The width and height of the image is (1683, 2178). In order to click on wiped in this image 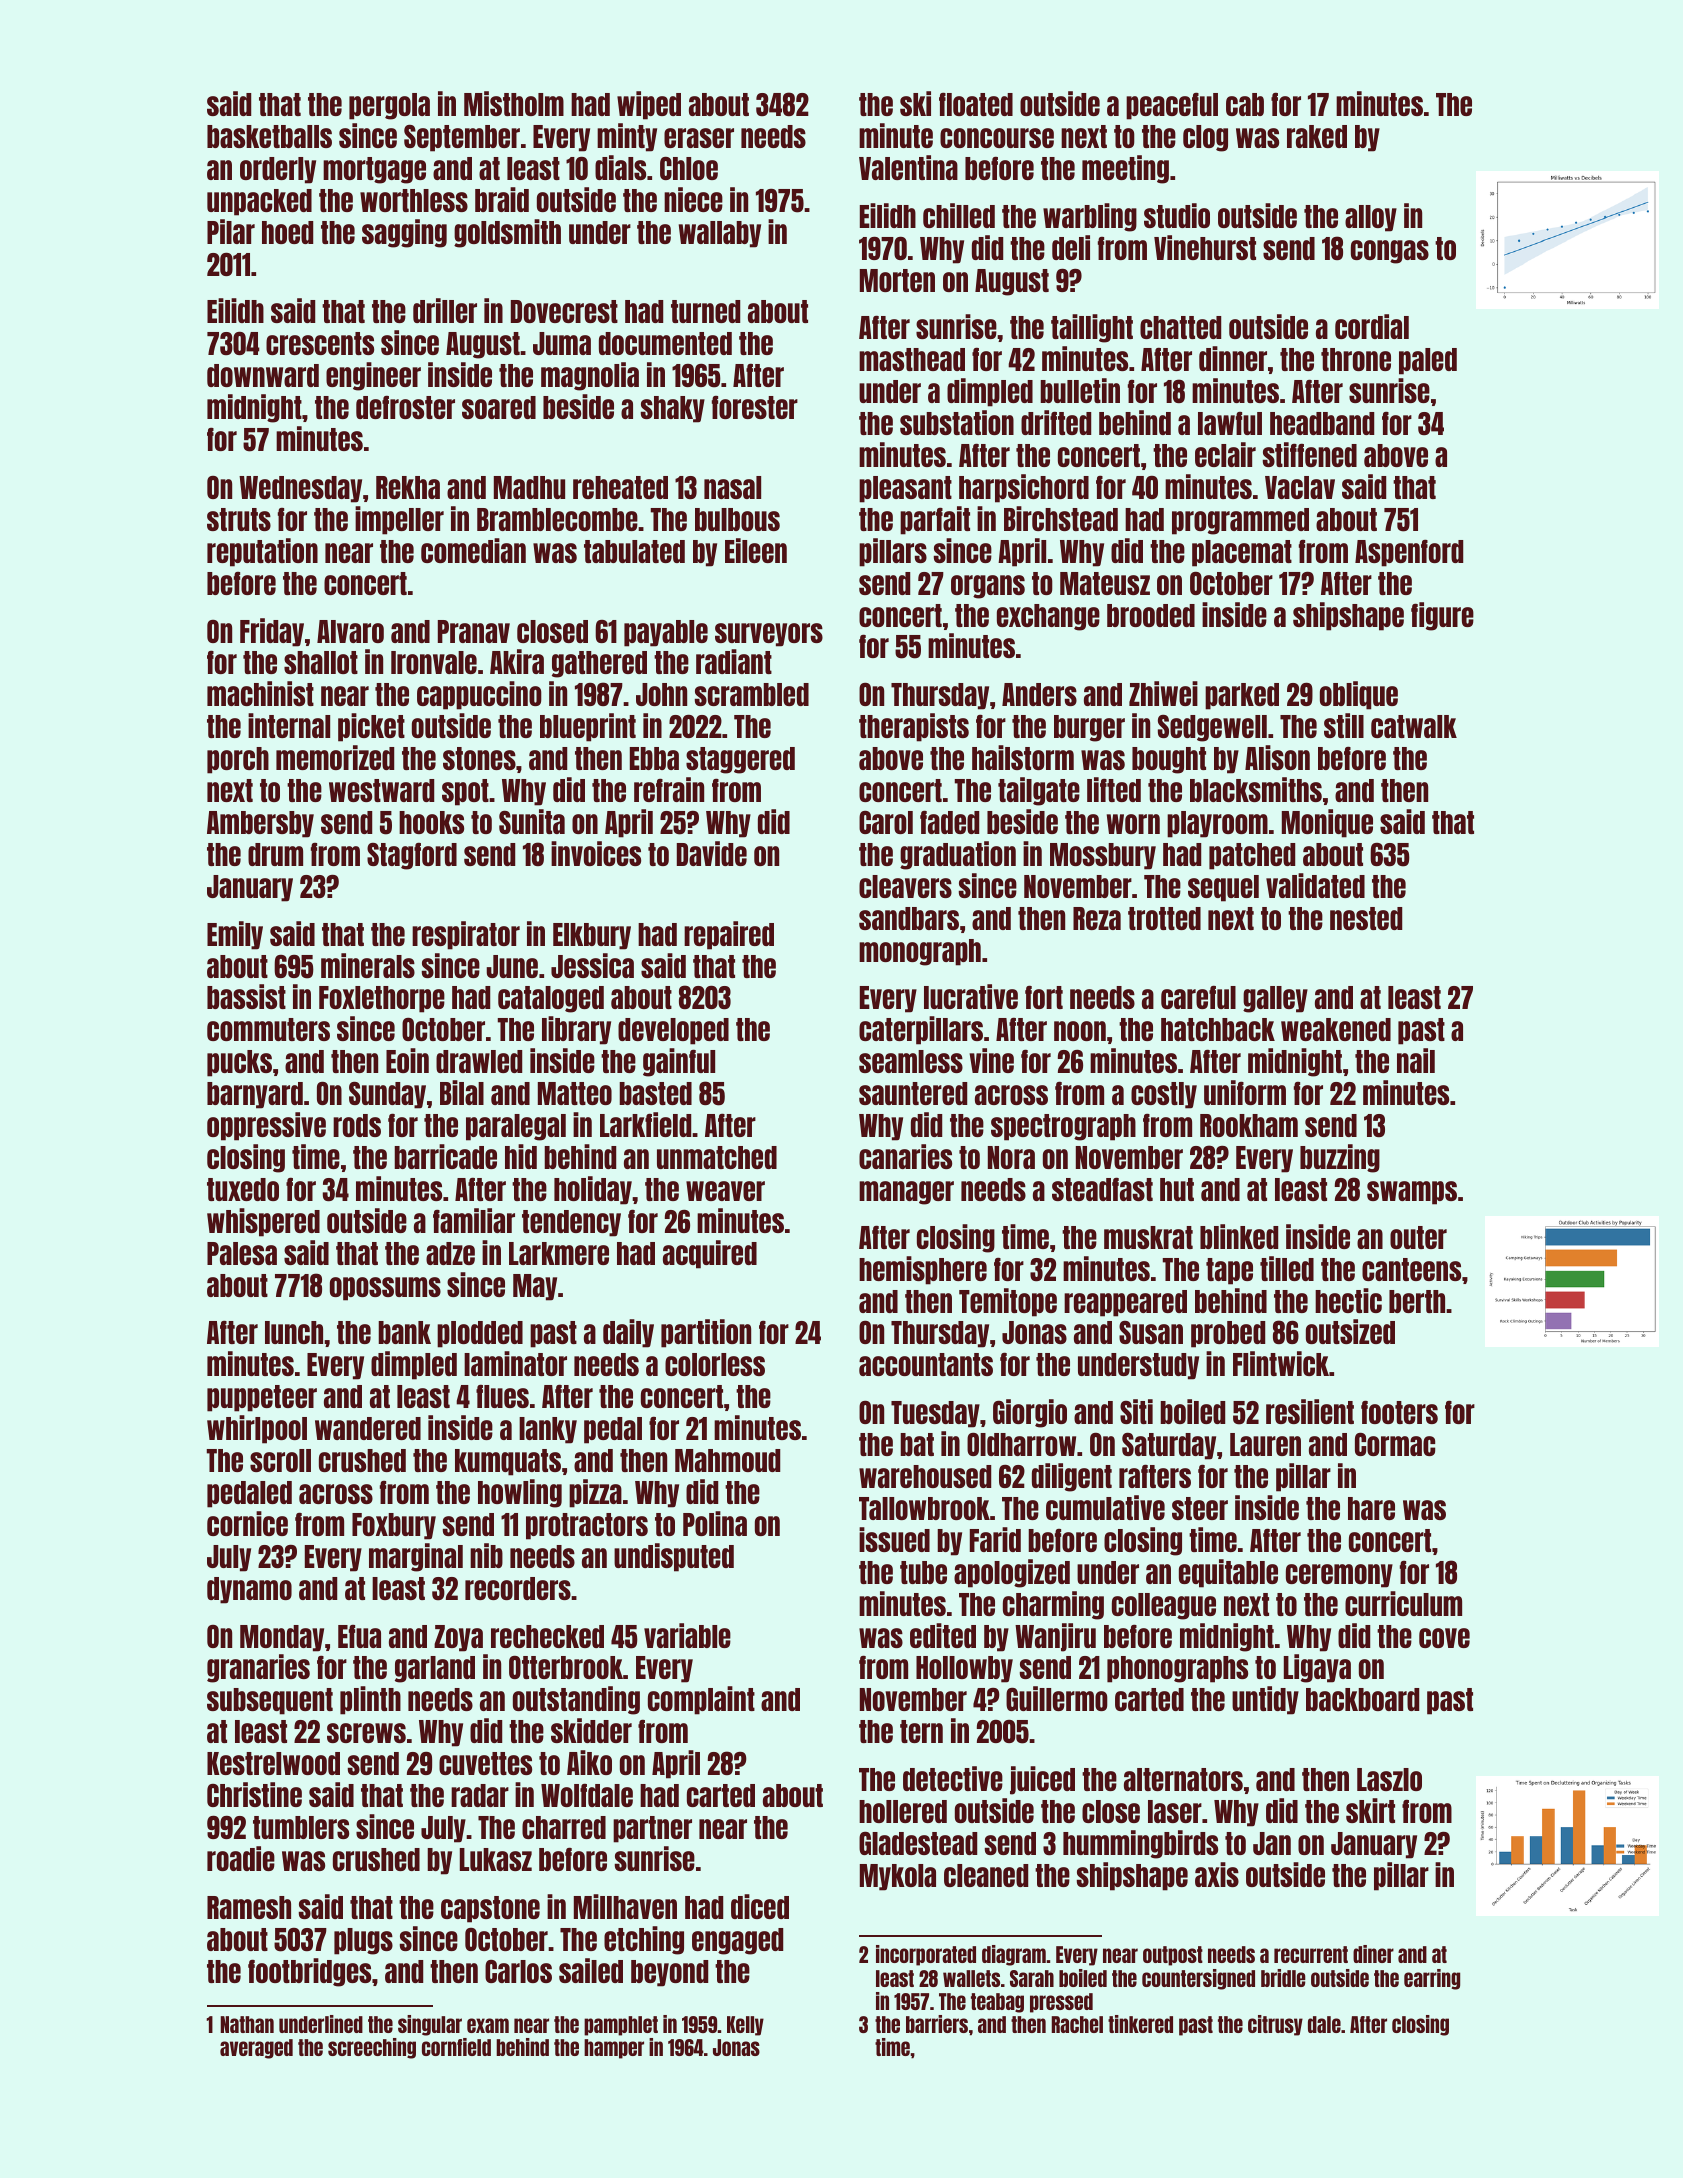, I will do `click(649, 105)`.
